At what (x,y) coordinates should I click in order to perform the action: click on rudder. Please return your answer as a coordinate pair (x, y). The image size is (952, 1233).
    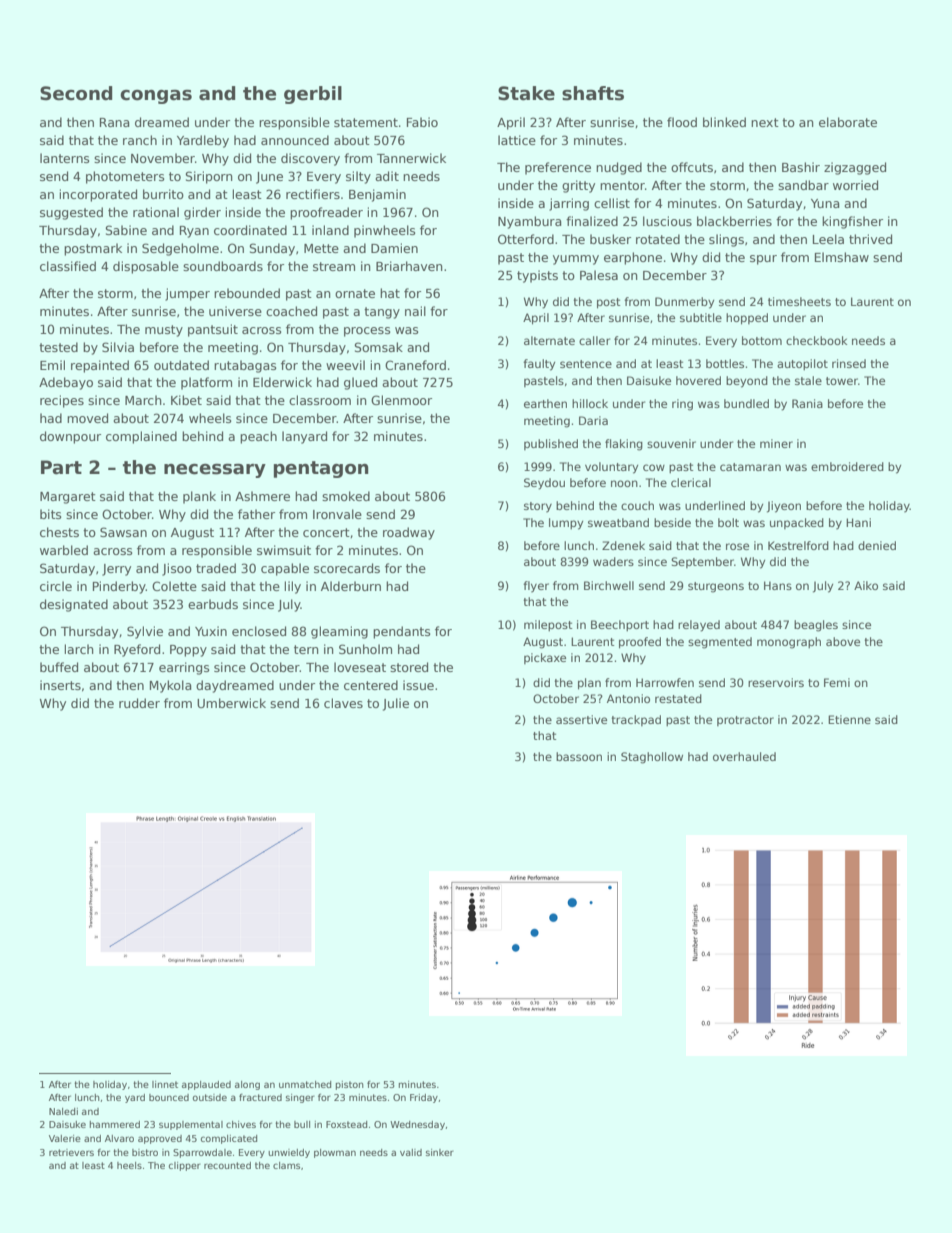
    Looking at the image, I should click on (139, 703).
